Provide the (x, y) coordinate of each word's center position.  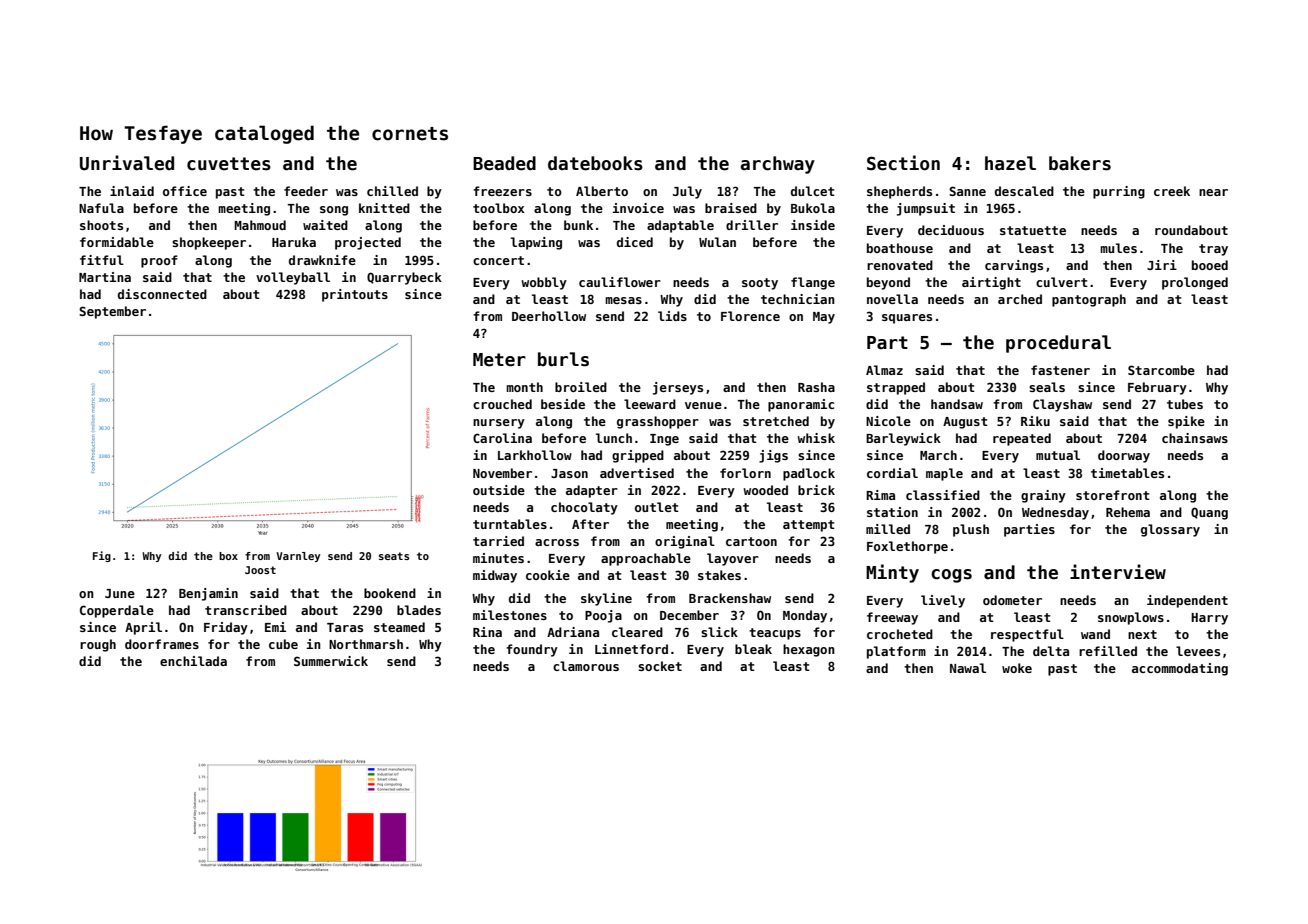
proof (159, 261)
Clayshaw (1062, 405)
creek (1172, 191)
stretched (776, 421)
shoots (101, 225)
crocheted (900, 634)
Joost (260, 570)
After (590, 524)
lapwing (536, 243)
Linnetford (631, 649)
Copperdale (117, 611)
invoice (638, 208)
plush (971, 530)
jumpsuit (926, 209)
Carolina (502, 438)
